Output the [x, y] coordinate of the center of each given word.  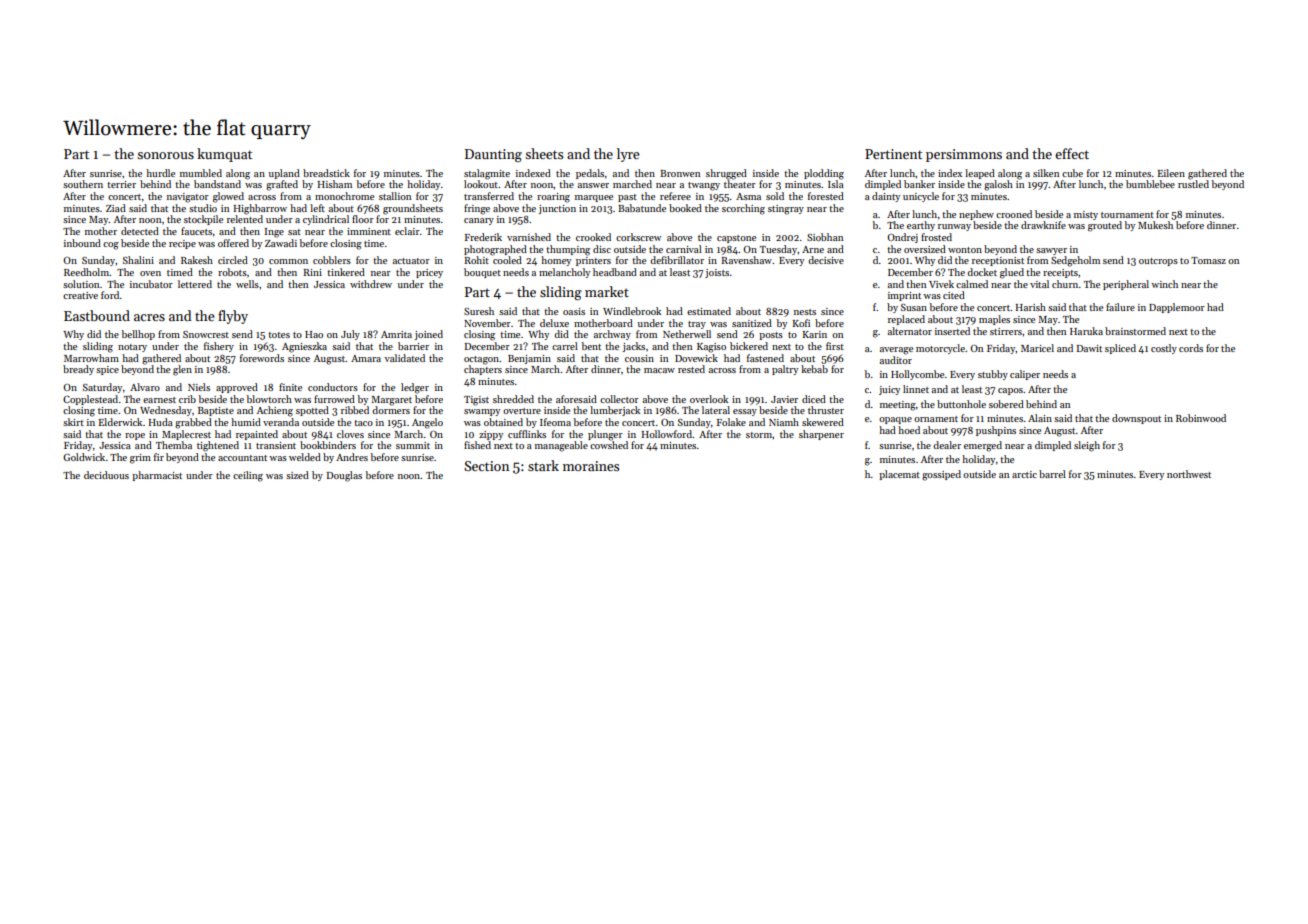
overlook [709, 399]
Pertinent [893, 154]
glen [182, 370]
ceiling [248, 476]
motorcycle [940, 349]
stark [543, 465]
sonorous [165, 155]
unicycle [921, 197]
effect [1072, 153]
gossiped [941, 475]
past [627, 198]
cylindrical [326, 220]
